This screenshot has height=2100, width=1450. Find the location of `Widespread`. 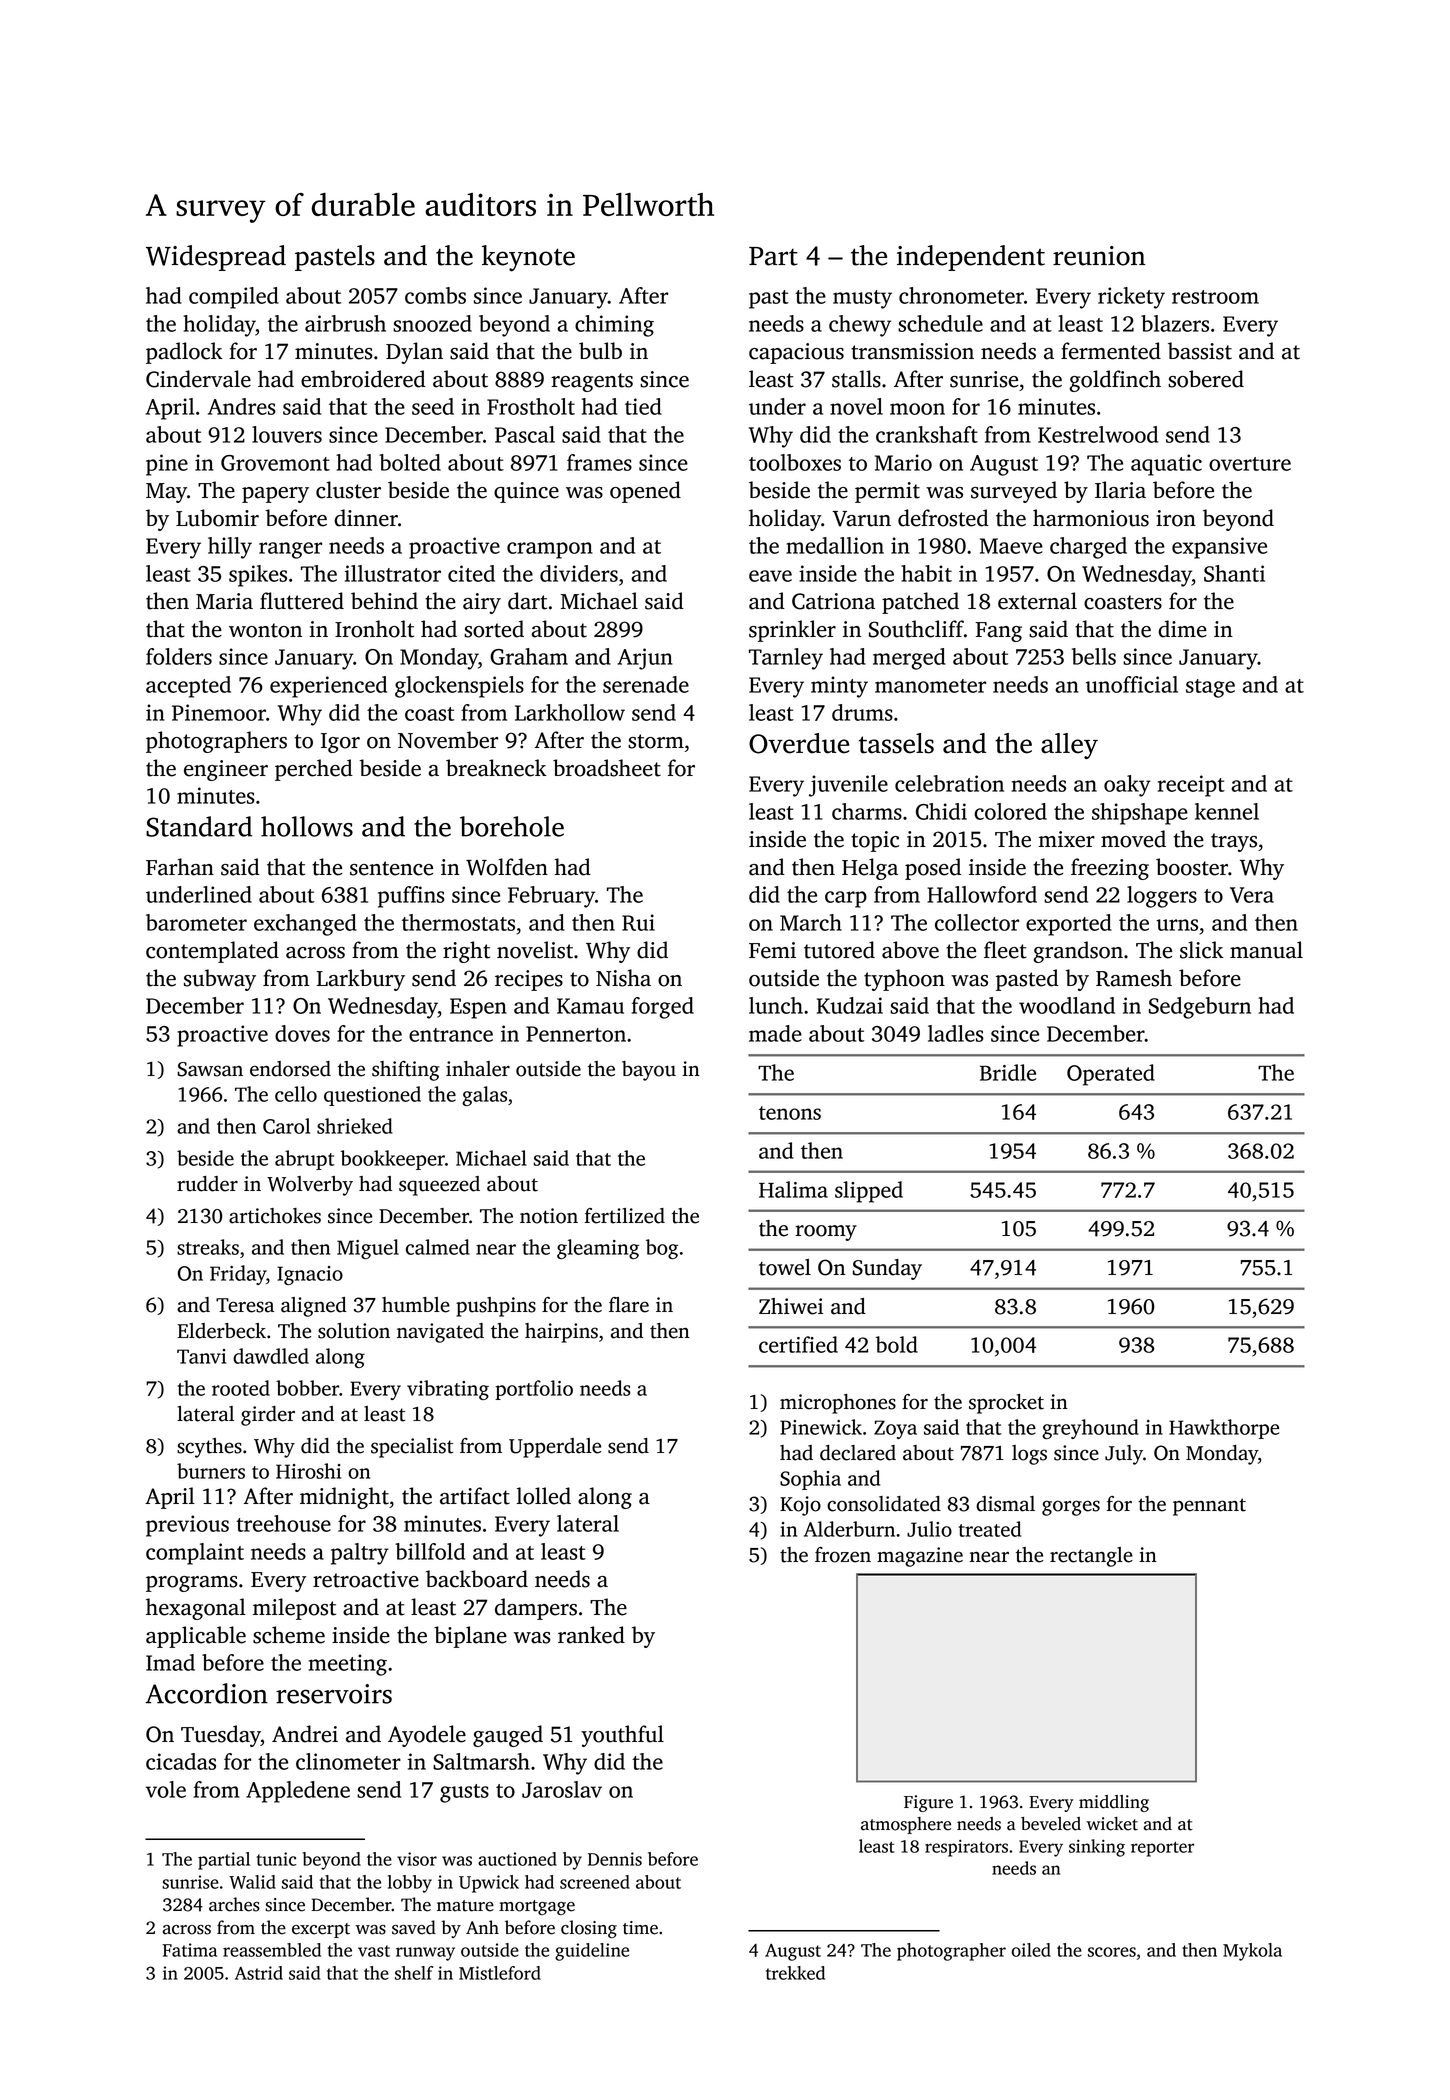

Widespread is located at coordinates (216, 258).
